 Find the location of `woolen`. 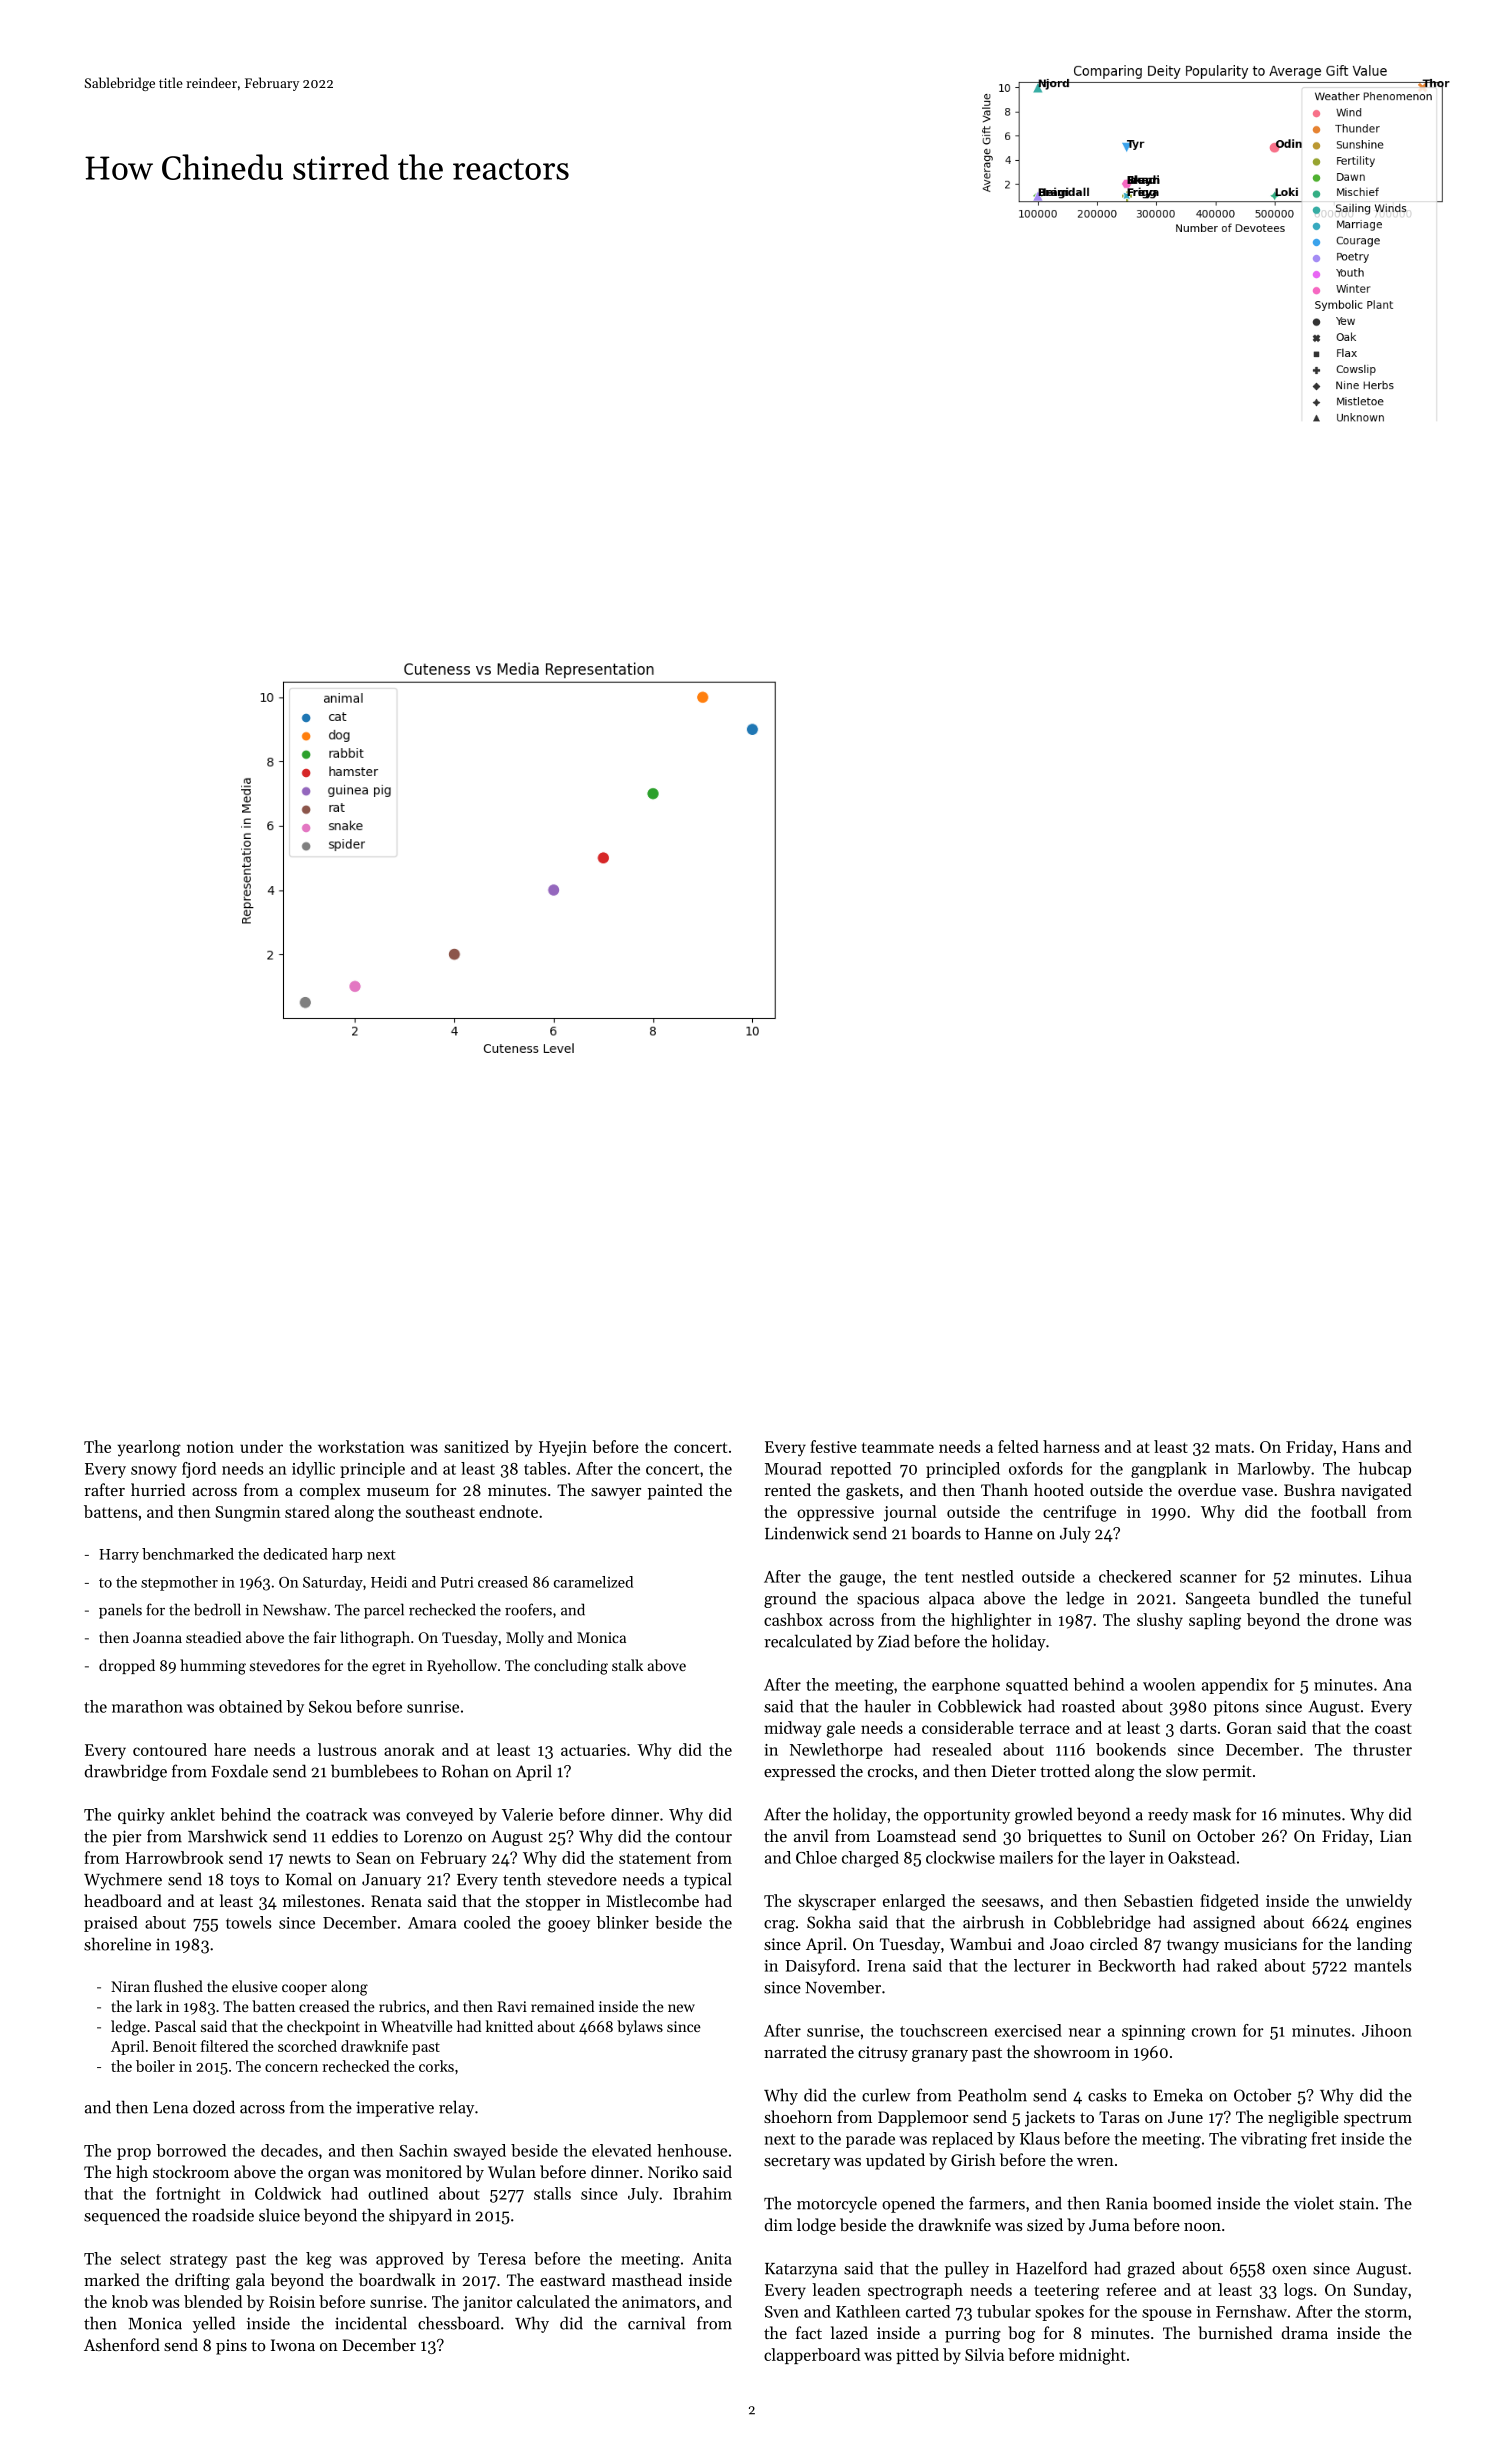

woolen is located at coordinates (1169, 1684).
